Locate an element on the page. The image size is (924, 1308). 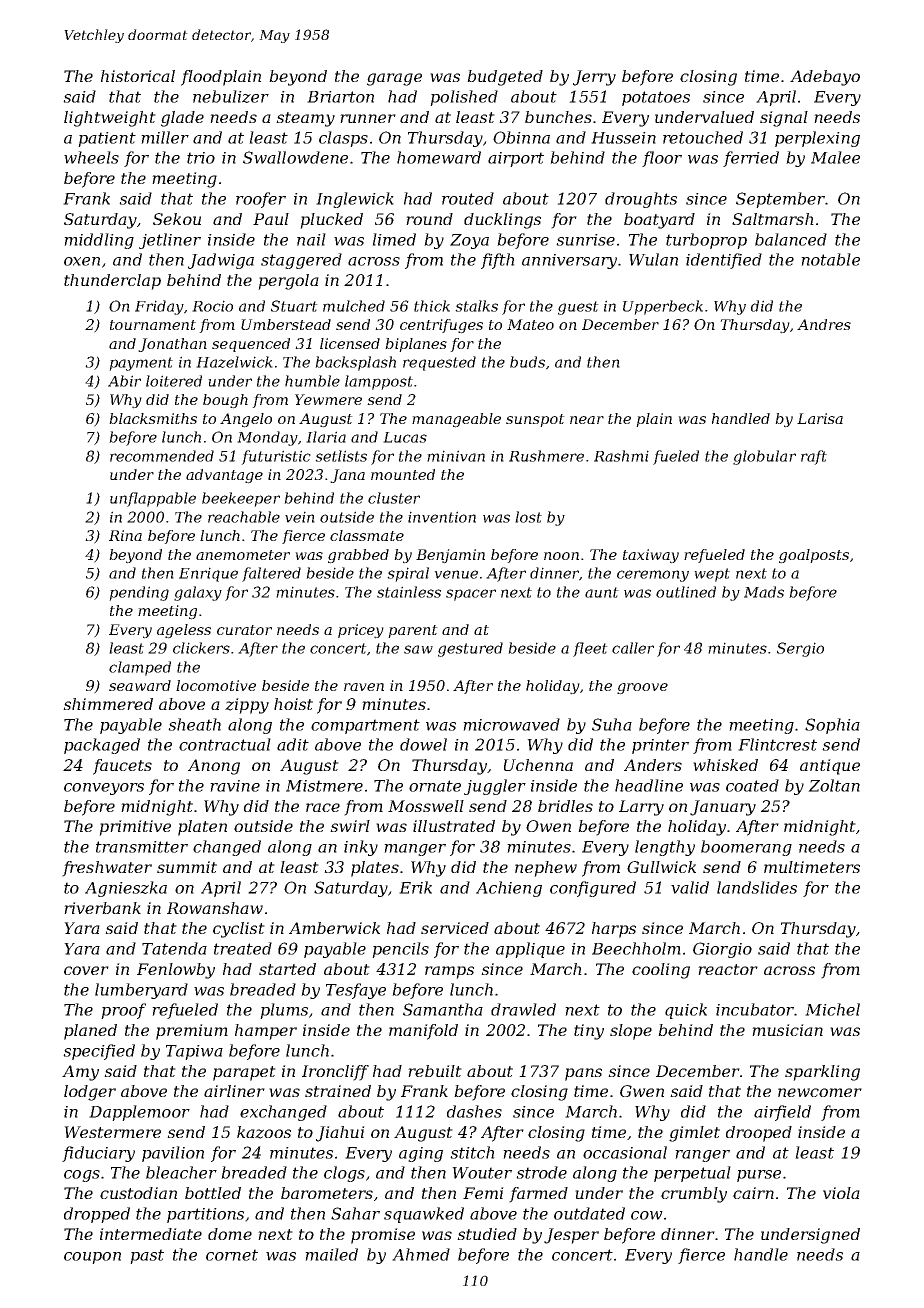
potatoes is located at coordinates (656, 98).
